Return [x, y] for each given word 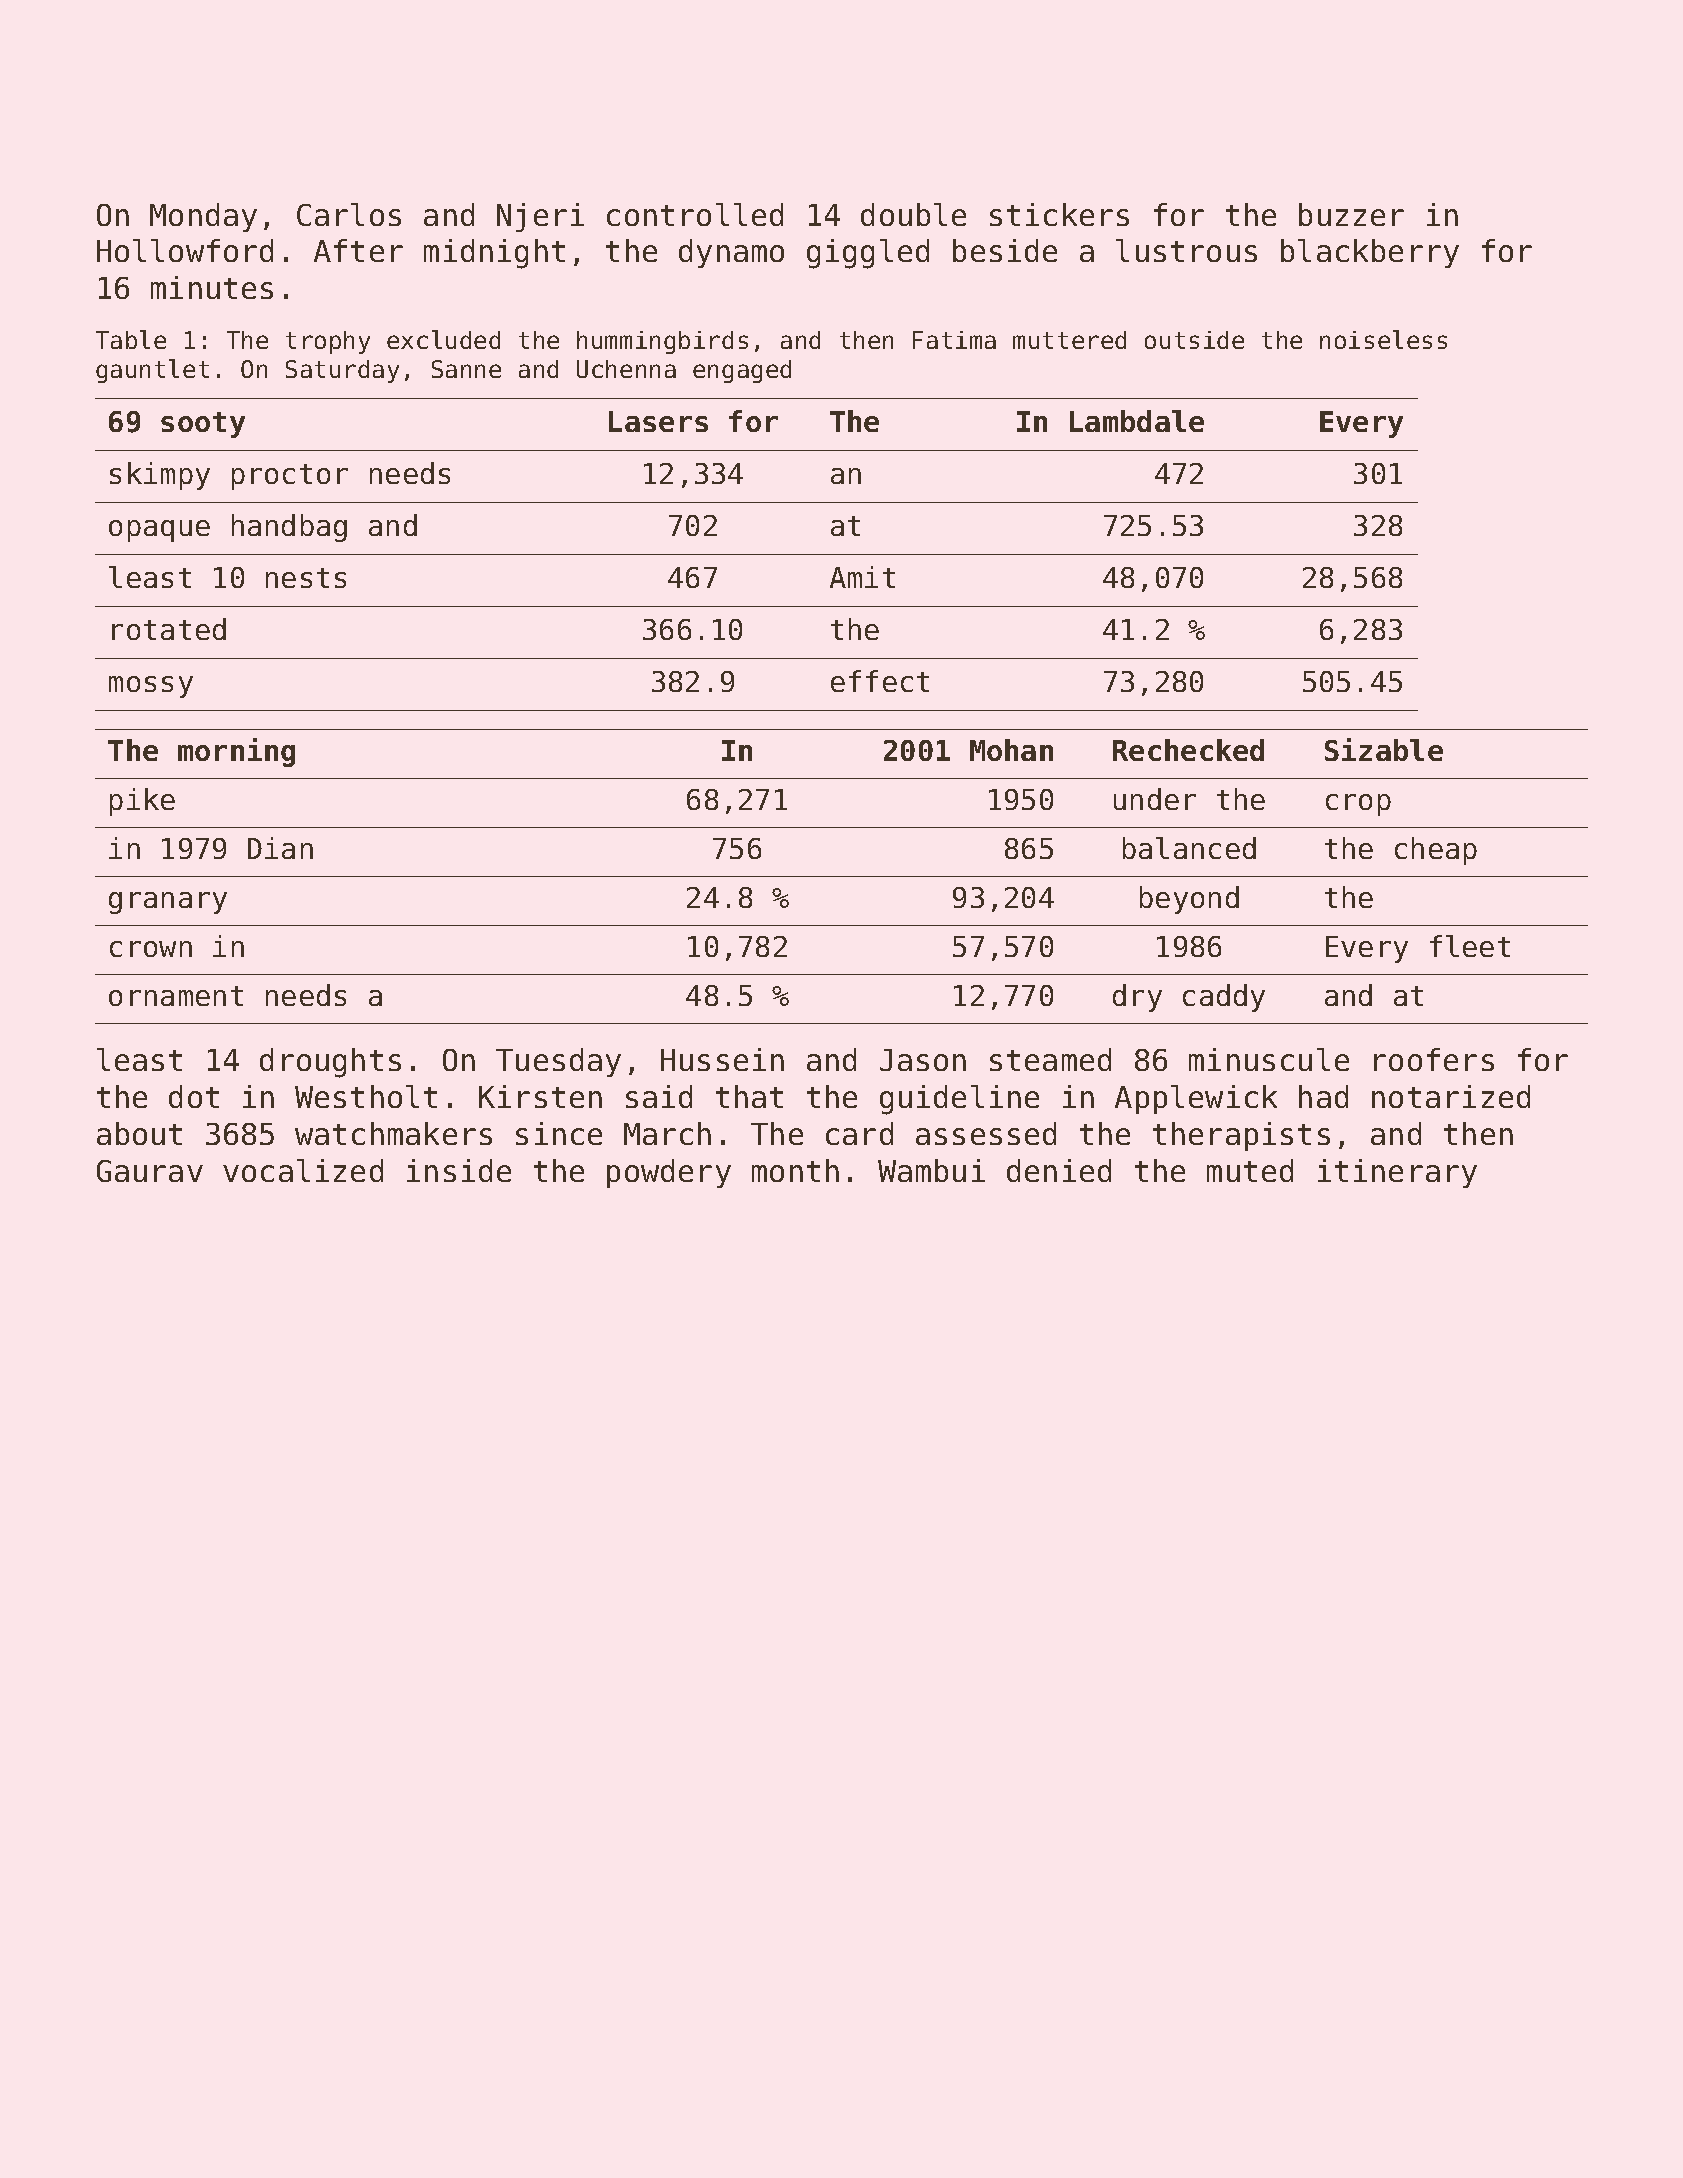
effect [880, 681]
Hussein [722, 1059]
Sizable [1384, 749]
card [859, 1133]
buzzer [1351, 214]
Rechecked [1188, 750]
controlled [695, 214]
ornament [176, 996]
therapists [1241, 1136]
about [139, 1133]
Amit [862, 577]
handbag [289, 528]
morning [236, 752]
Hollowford [185, 250]
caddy [1224, 998]
